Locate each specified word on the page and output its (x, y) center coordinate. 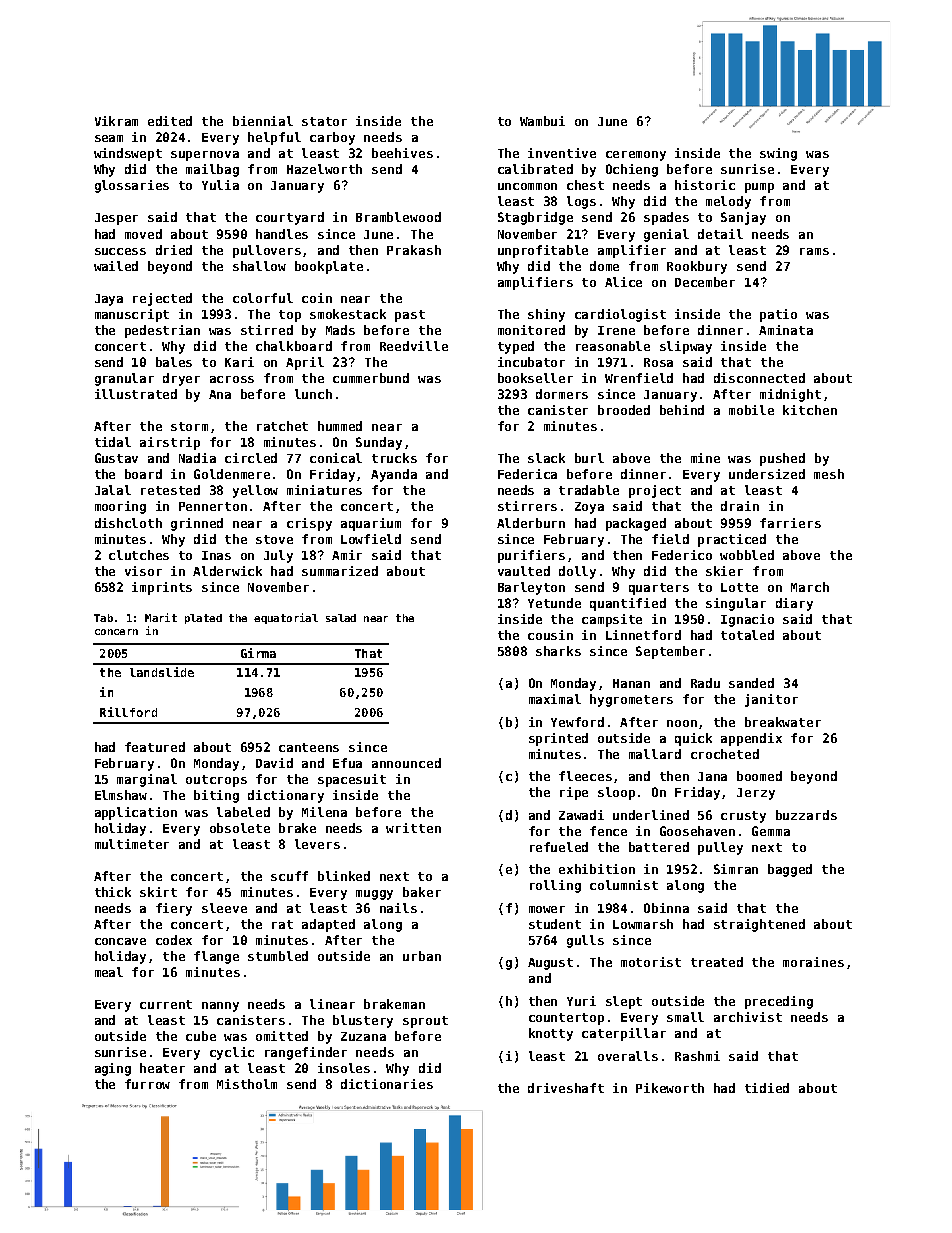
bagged (790, 870)
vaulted (524, 571)
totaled (747, 635)
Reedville (414, 346)
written (413, 828)
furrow (147, 1084)
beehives (402, 153)
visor (143, 571)
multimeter (132, 844)
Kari (239, 362)
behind (682, 410)
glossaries (132, 186)
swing (778, 154)
